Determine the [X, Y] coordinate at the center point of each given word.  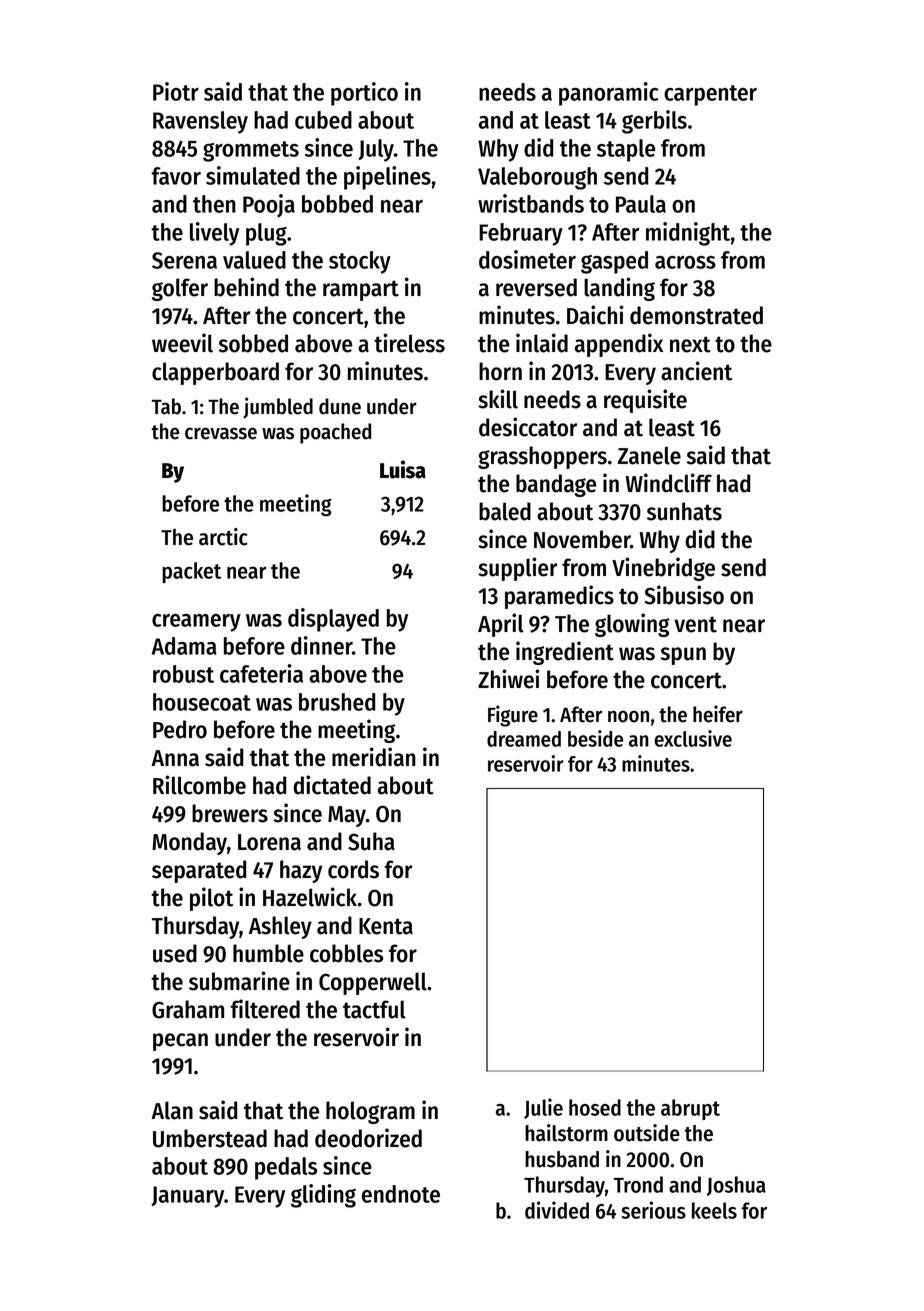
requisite [645, 401]
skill [498, 399]
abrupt [690, 1109]
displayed [333, 620]
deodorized [368, 1138]
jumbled [278, 408]
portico [364, 94]
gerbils [654, 122]
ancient [696, 371]
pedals [286, 1168]
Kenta [386, 926]
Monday [189, 843]
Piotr [176, 91]
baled [505, 511]
